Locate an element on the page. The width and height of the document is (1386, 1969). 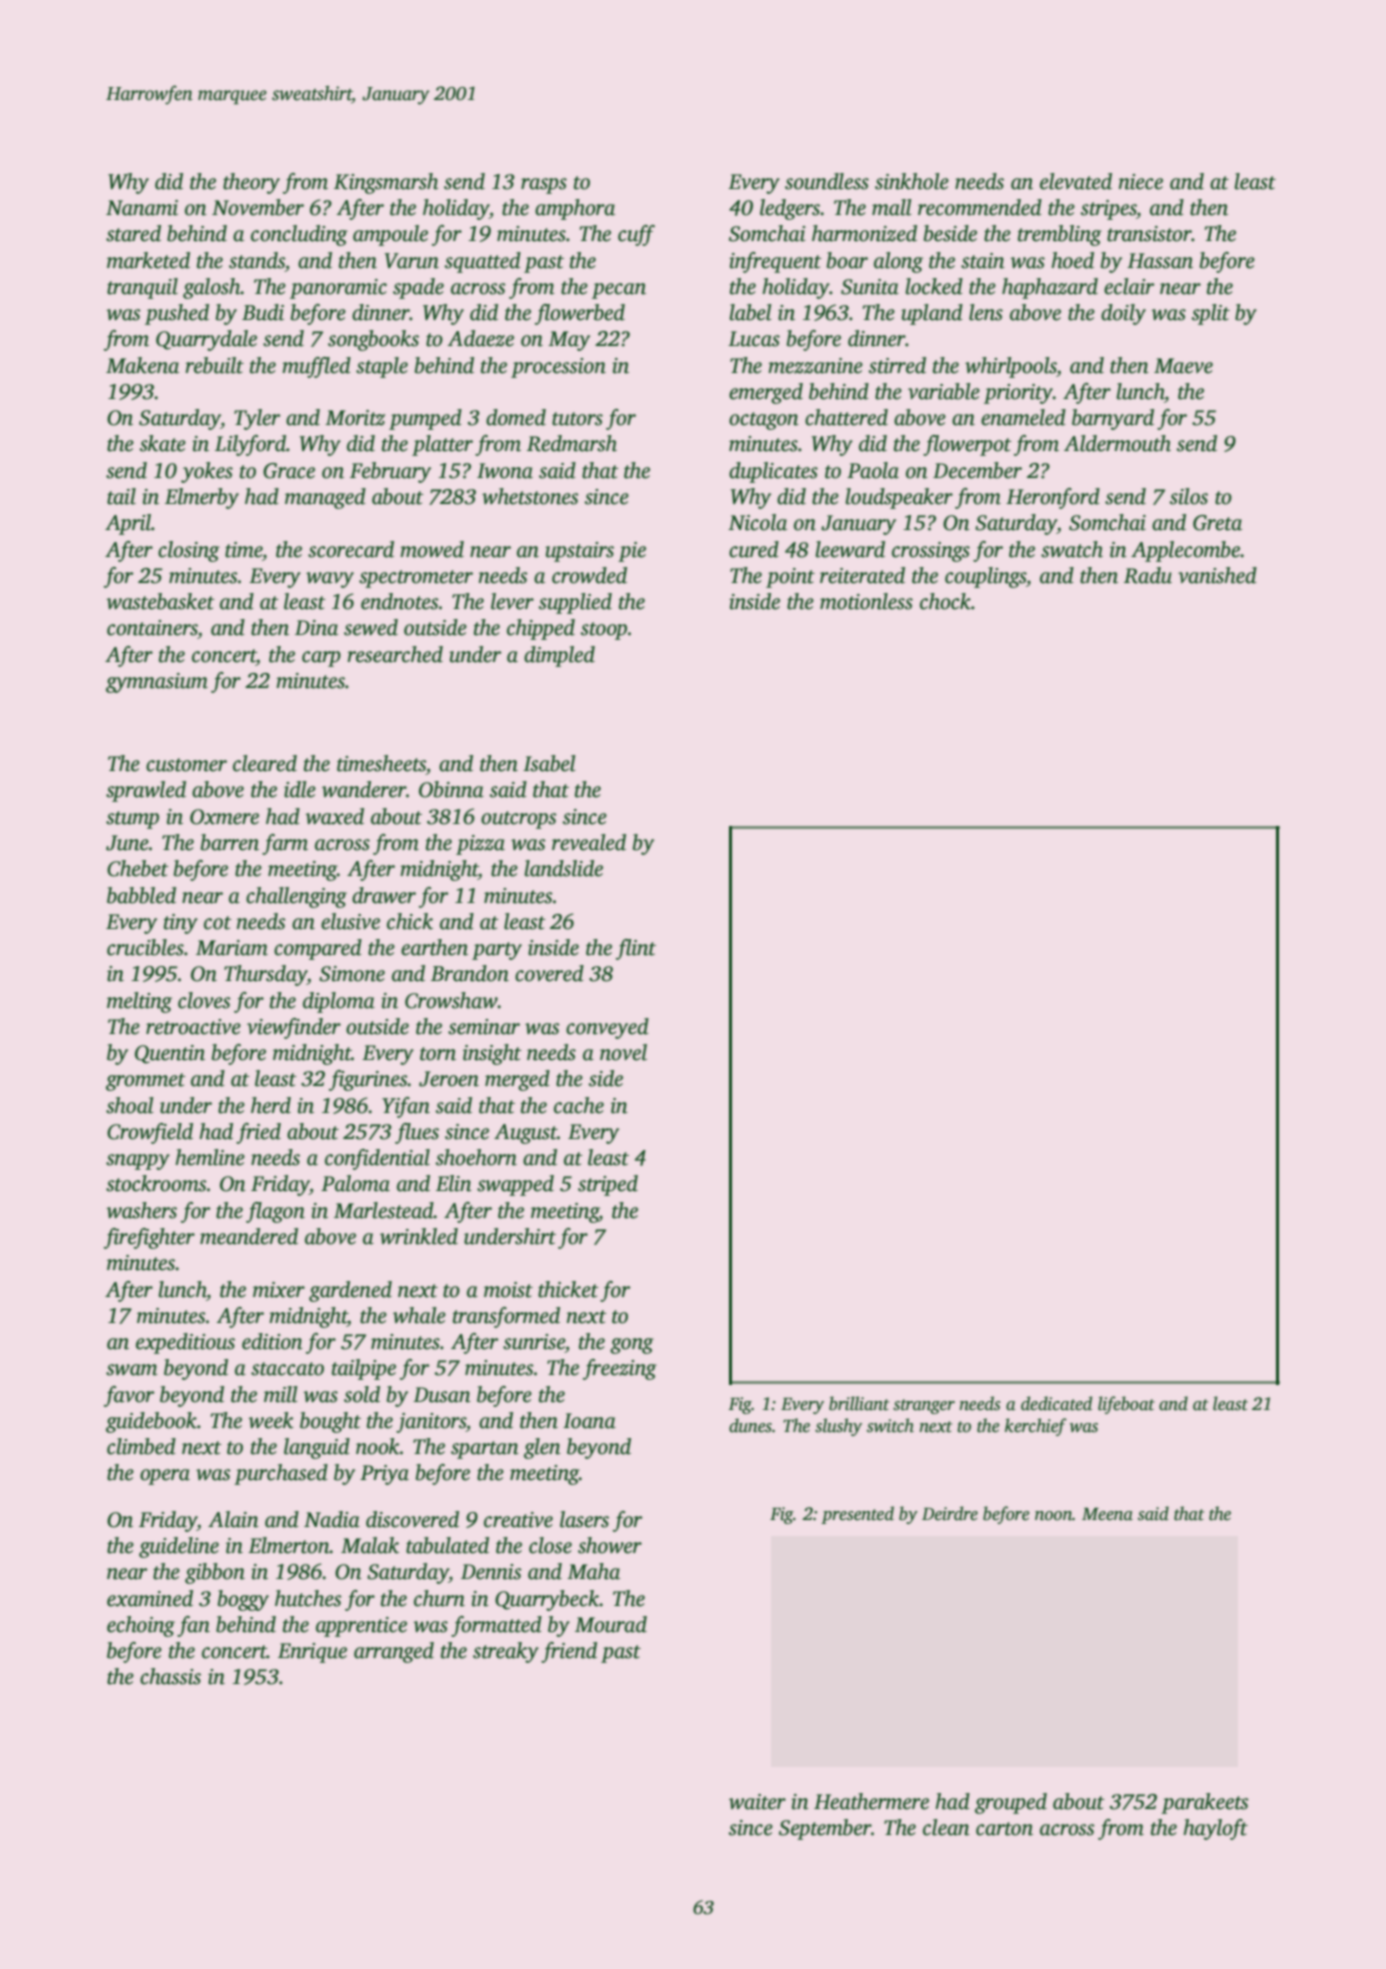
Radu is located at coordinates (1148, 575).
